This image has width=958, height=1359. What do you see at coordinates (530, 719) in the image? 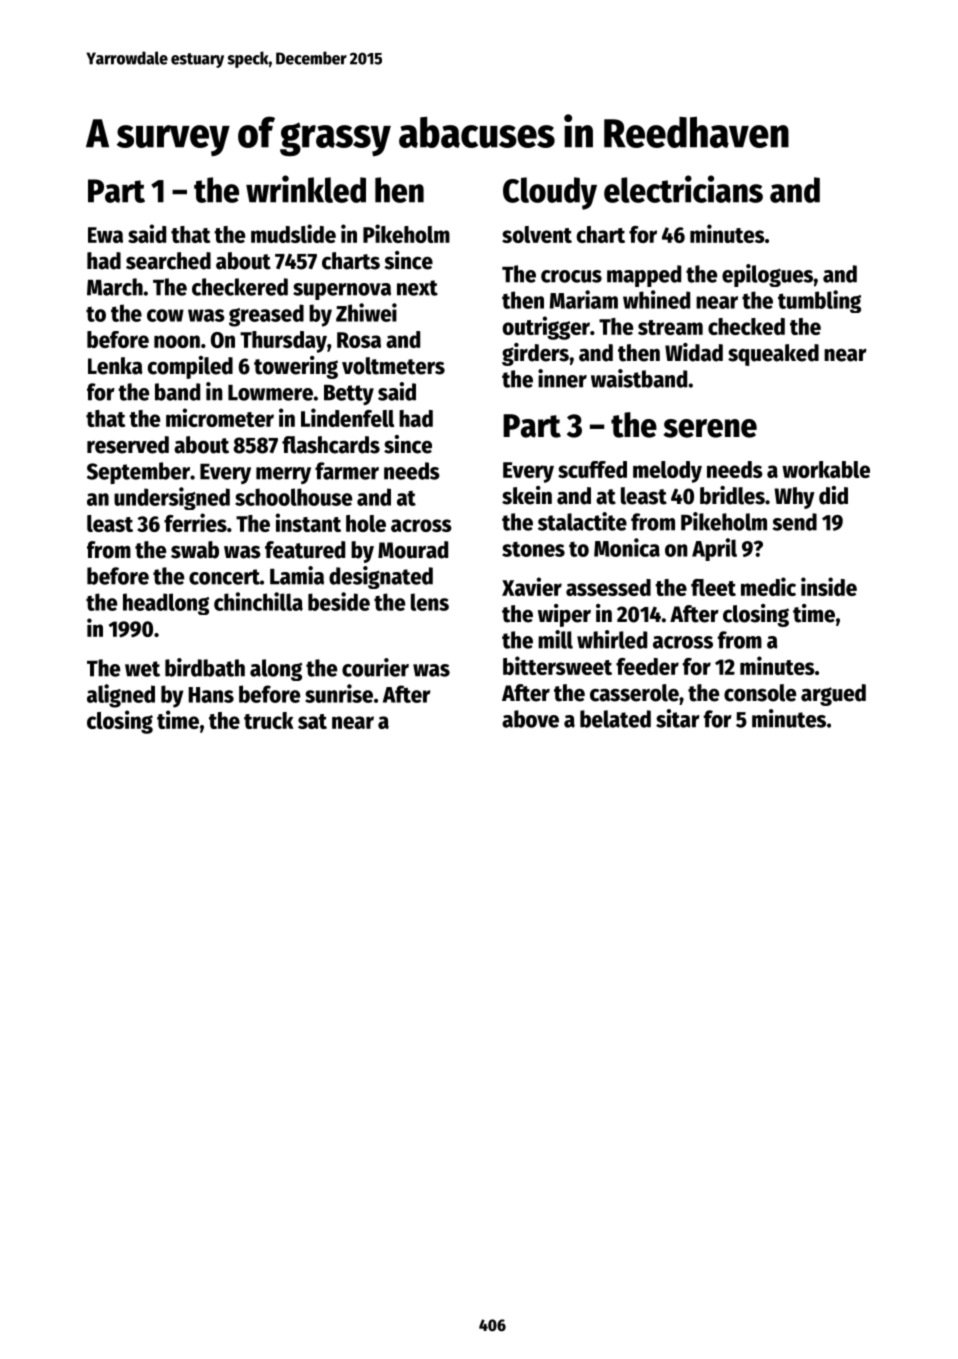
I see `above` at bounding box center [530, 719].
